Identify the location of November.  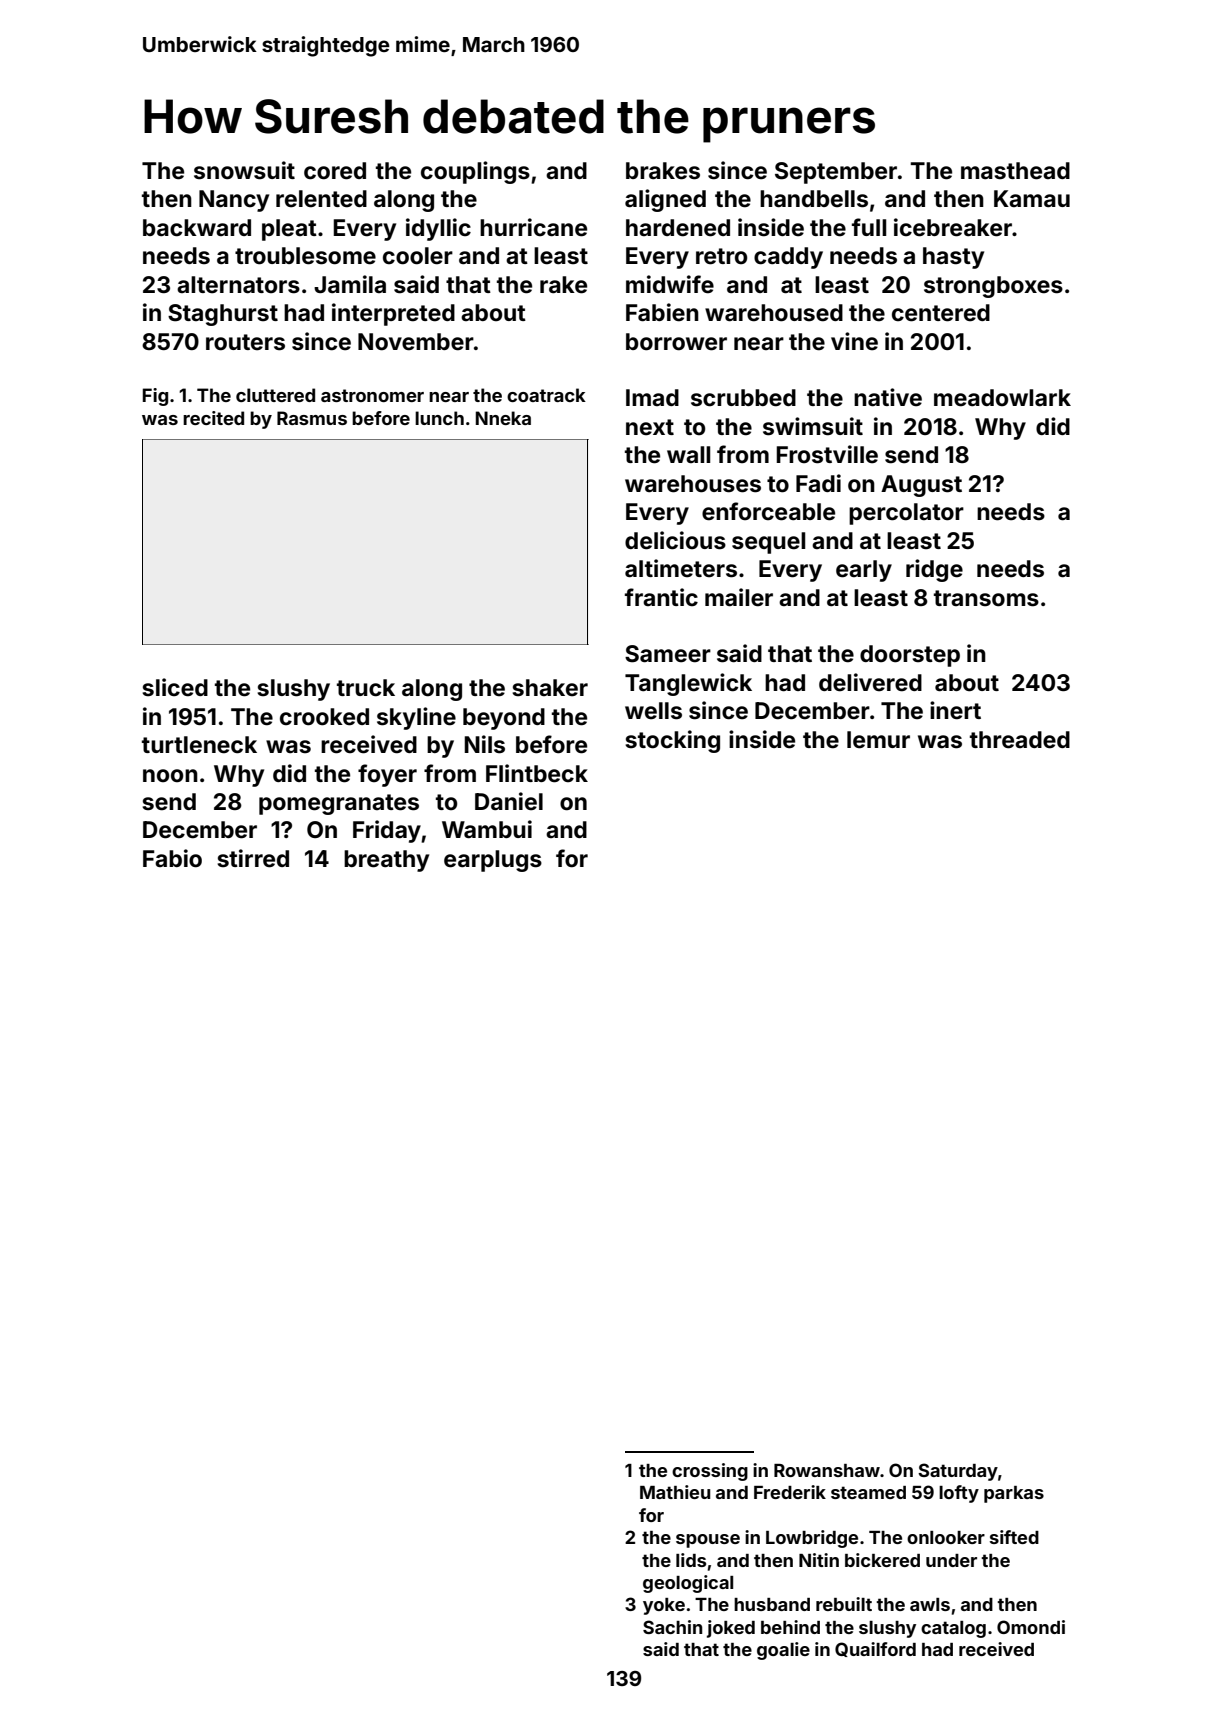
(416, 342).
